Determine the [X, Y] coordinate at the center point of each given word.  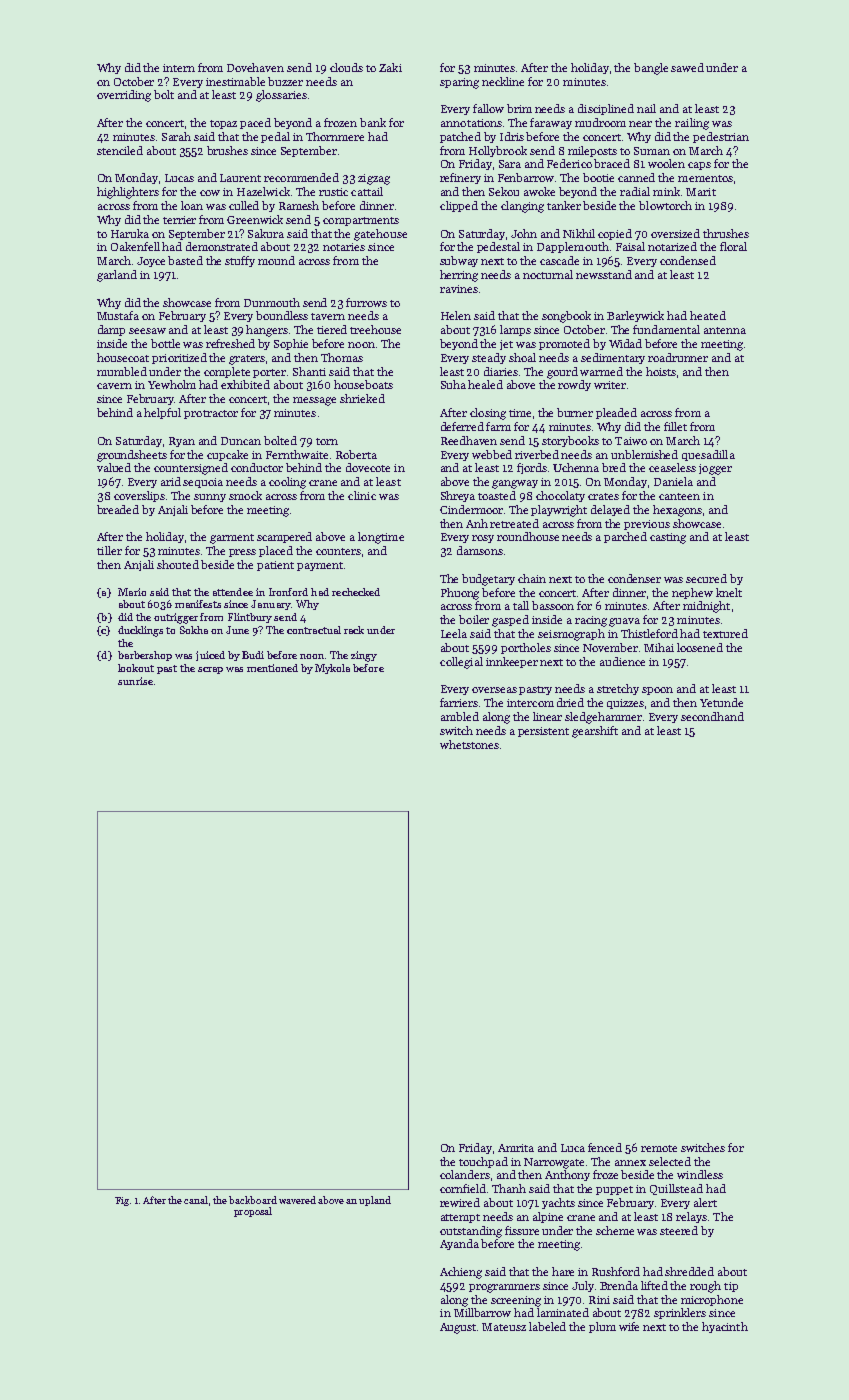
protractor [211, 414]
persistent [543, 732]
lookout [136, 668]
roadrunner [678, 357]
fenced [605, 1147]
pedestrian [721, 137]
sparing [459, 83]
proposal [253, 1212]
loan [192, 205]
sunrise [135, 681]
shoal [522, 357]
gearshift [595, 732]
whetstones [469, 744]
